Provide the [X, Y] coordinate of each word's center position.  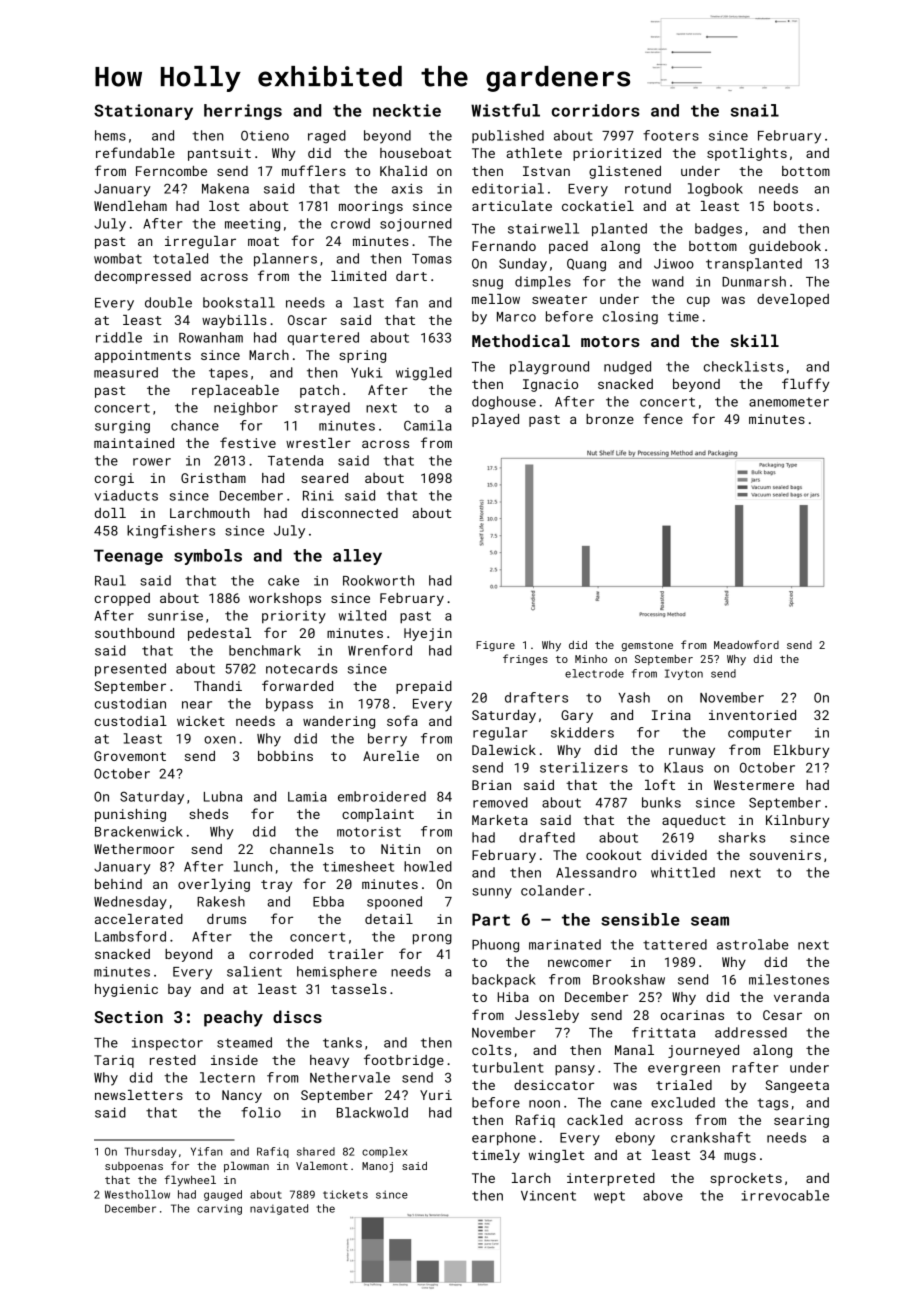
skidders [582, 732]
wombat [118, 258]
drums [226, 919]
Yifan [206, 1151]
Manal [634, 1050]
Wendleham [130, 206]
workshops [285, 599]
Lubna [223, 796]
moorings [371, 207]
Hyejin [428, 634]
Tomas [432, 259]
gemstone [647, 647]
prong [432, 939]
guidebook [785, 247]
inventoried [752, 715]
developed [793, 300]
